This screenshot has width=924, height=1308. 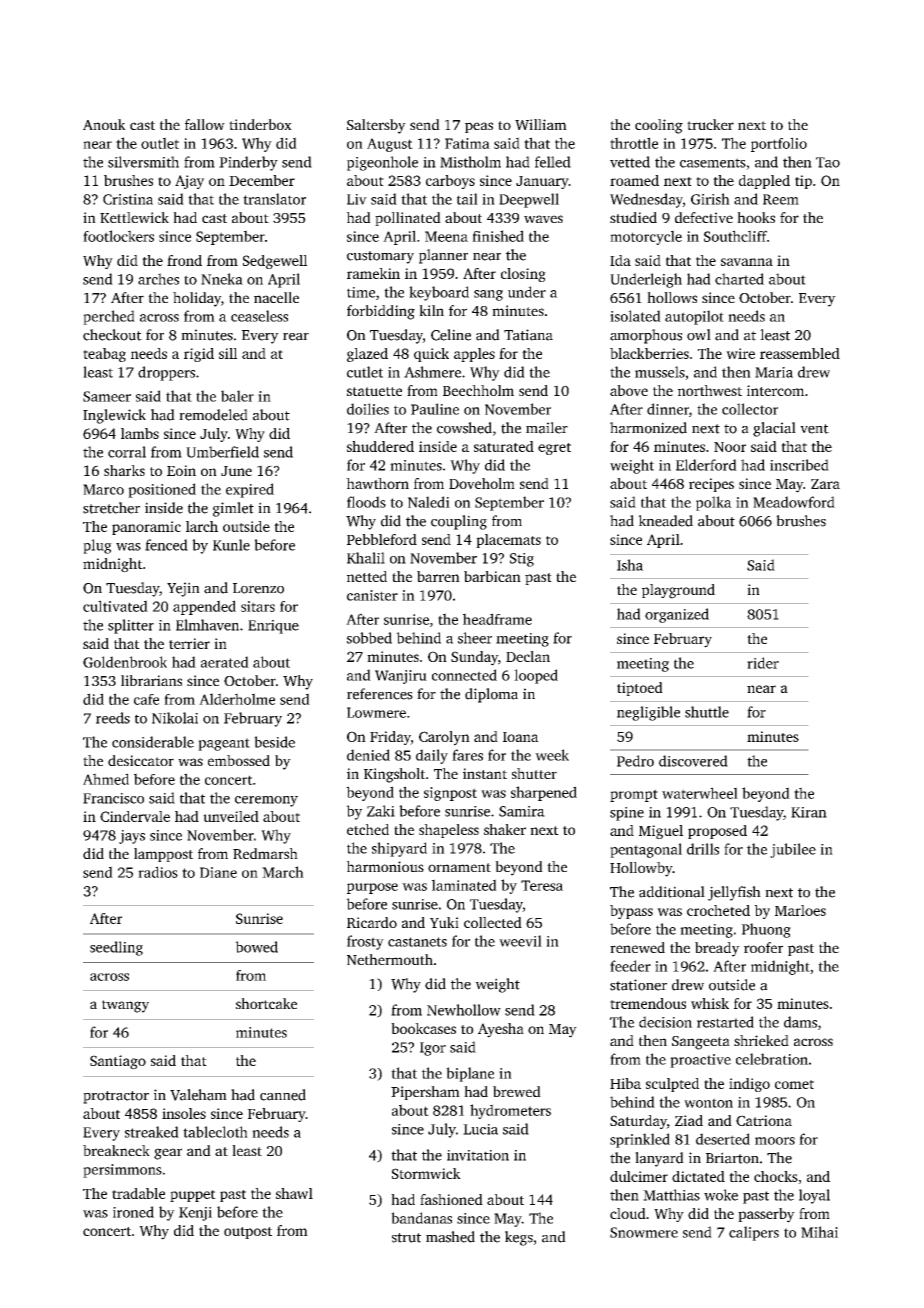 I want to click on William, so click(x=541, y=124).
